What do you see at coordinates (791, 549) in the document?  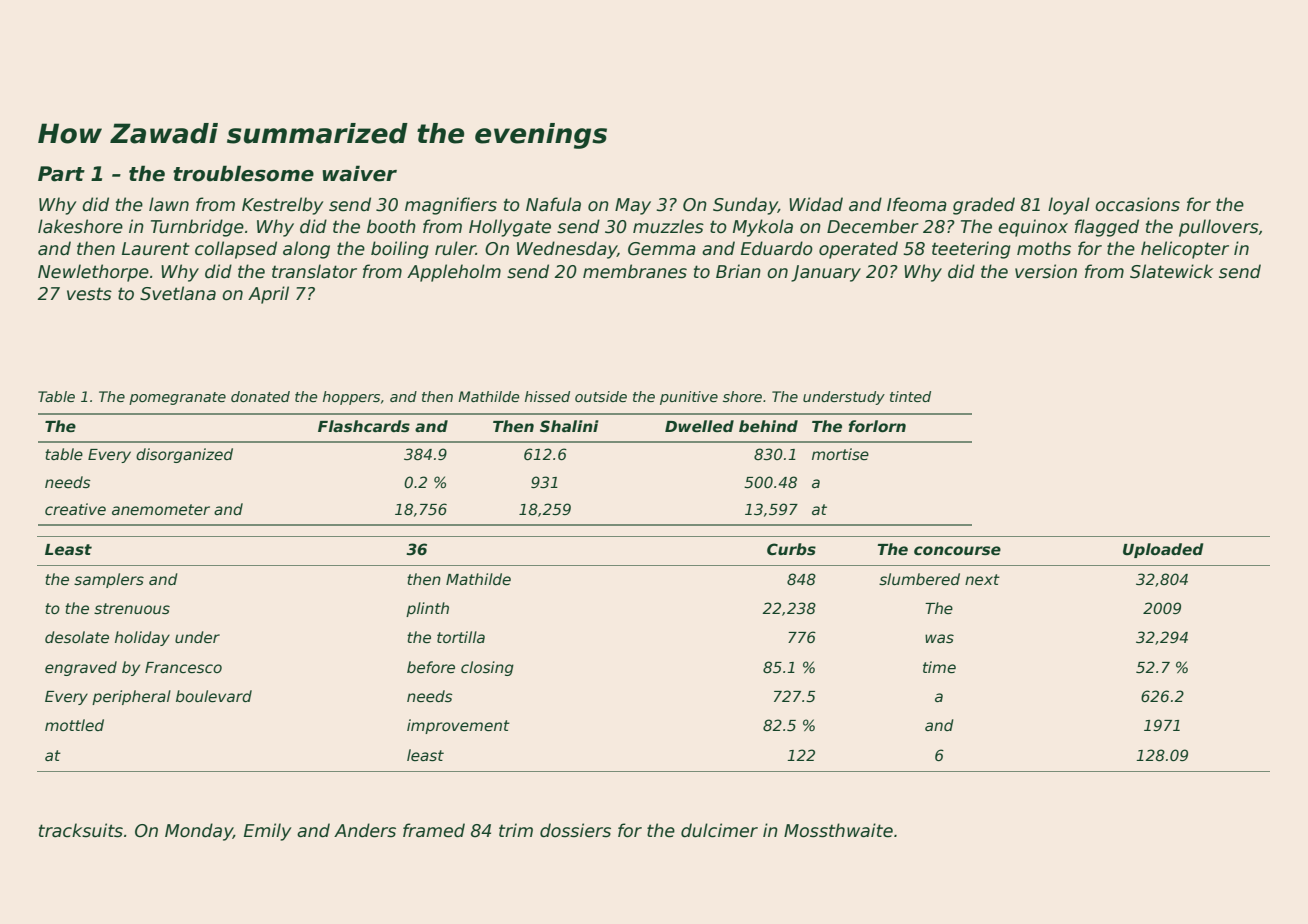 I see `Curbs` at bounding box center [791, 549].
